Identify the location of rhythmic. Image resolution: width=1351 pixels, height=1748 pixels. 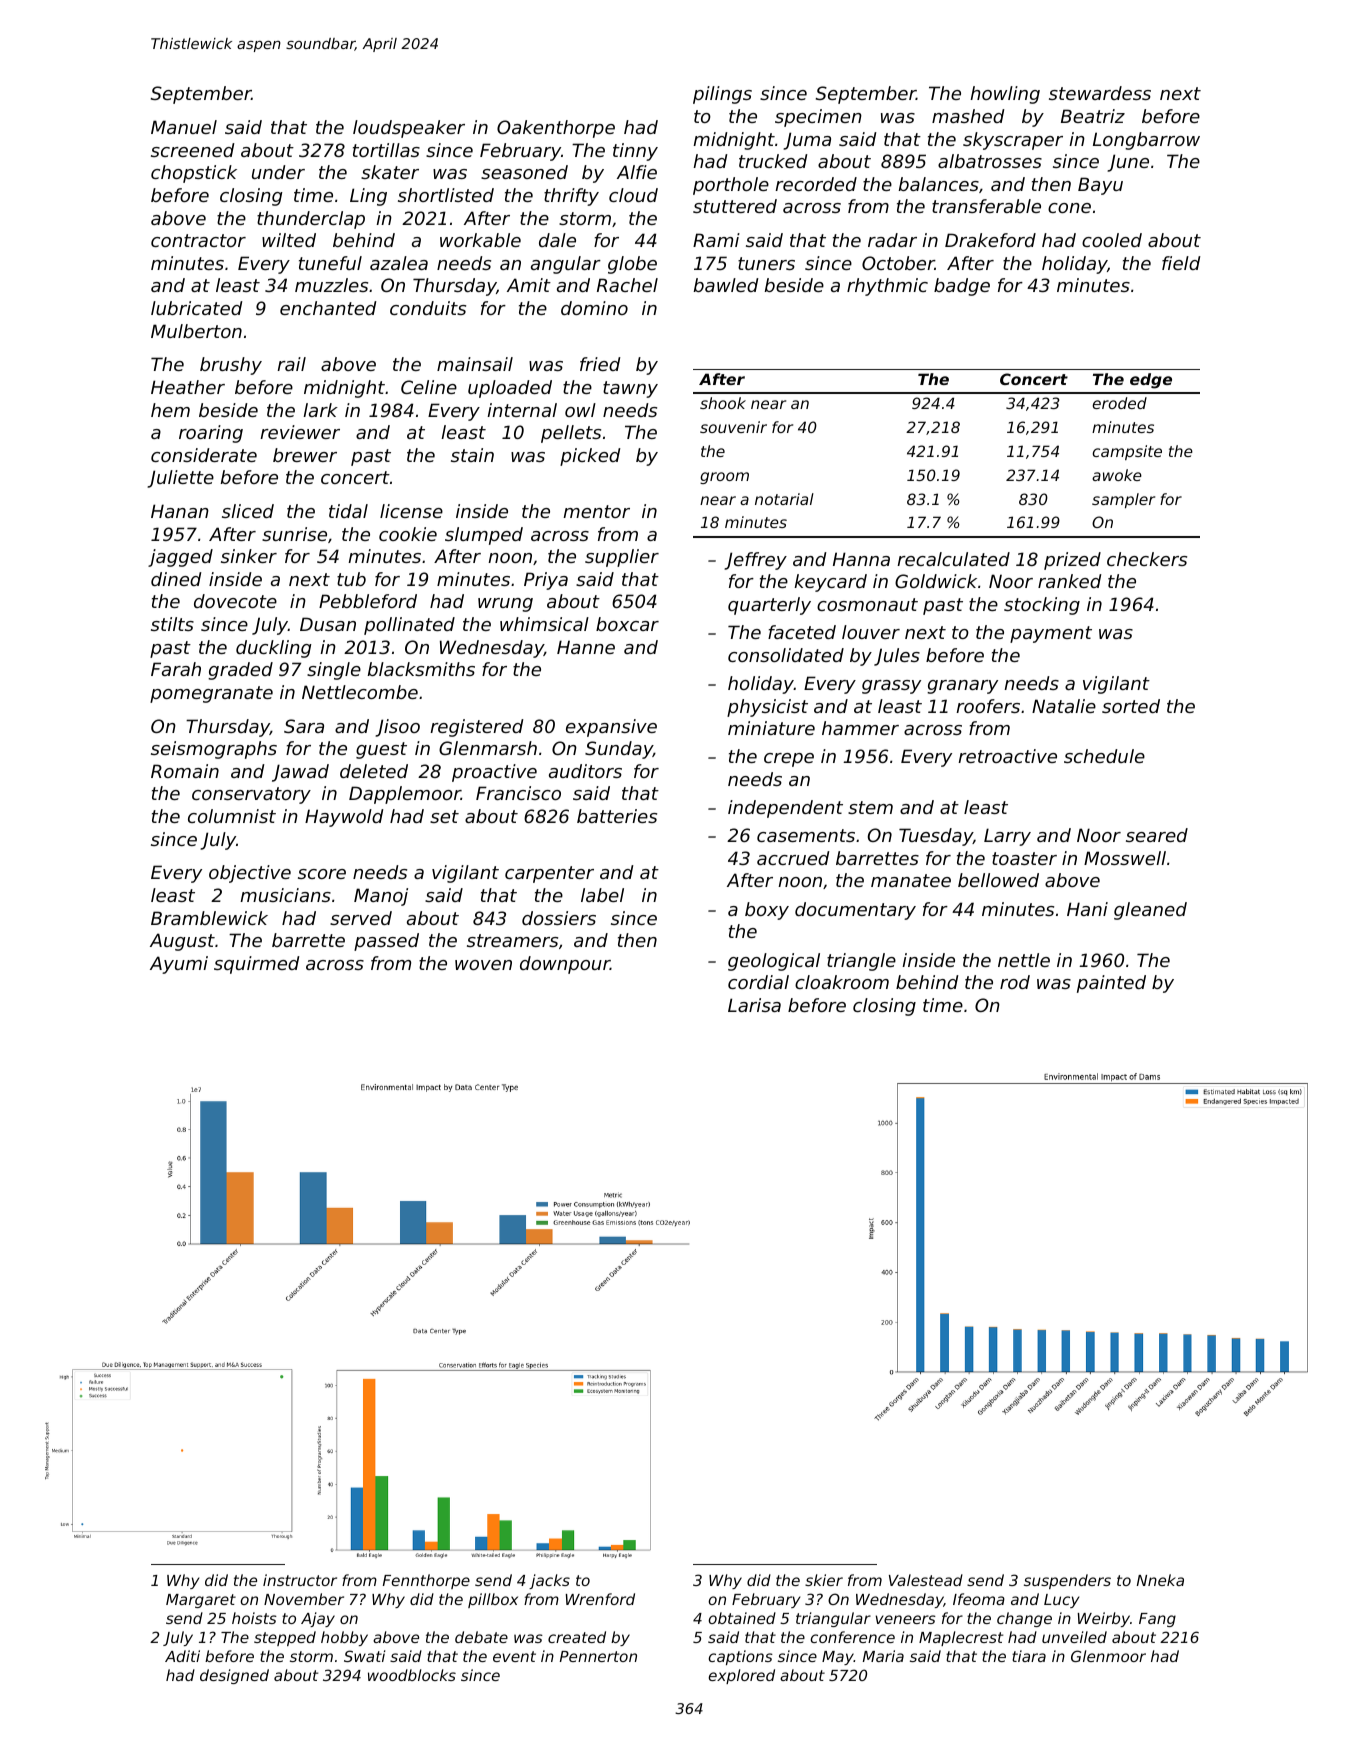
(887, 287).
